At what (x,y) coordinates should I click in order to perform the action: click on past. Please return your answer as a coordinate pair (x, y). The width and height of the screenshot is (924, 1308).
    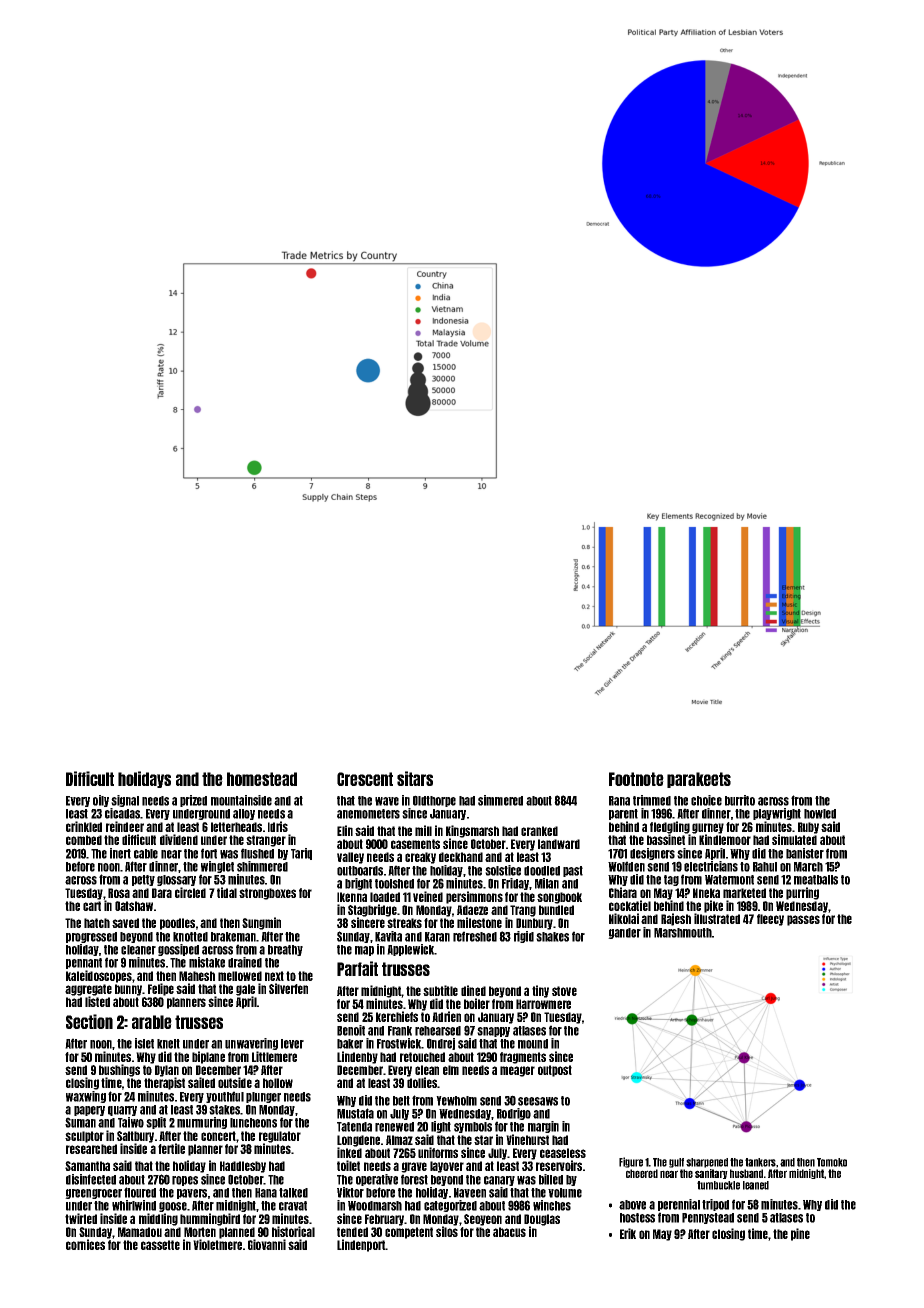
    Looking at the image, I should click on (573, 871).
